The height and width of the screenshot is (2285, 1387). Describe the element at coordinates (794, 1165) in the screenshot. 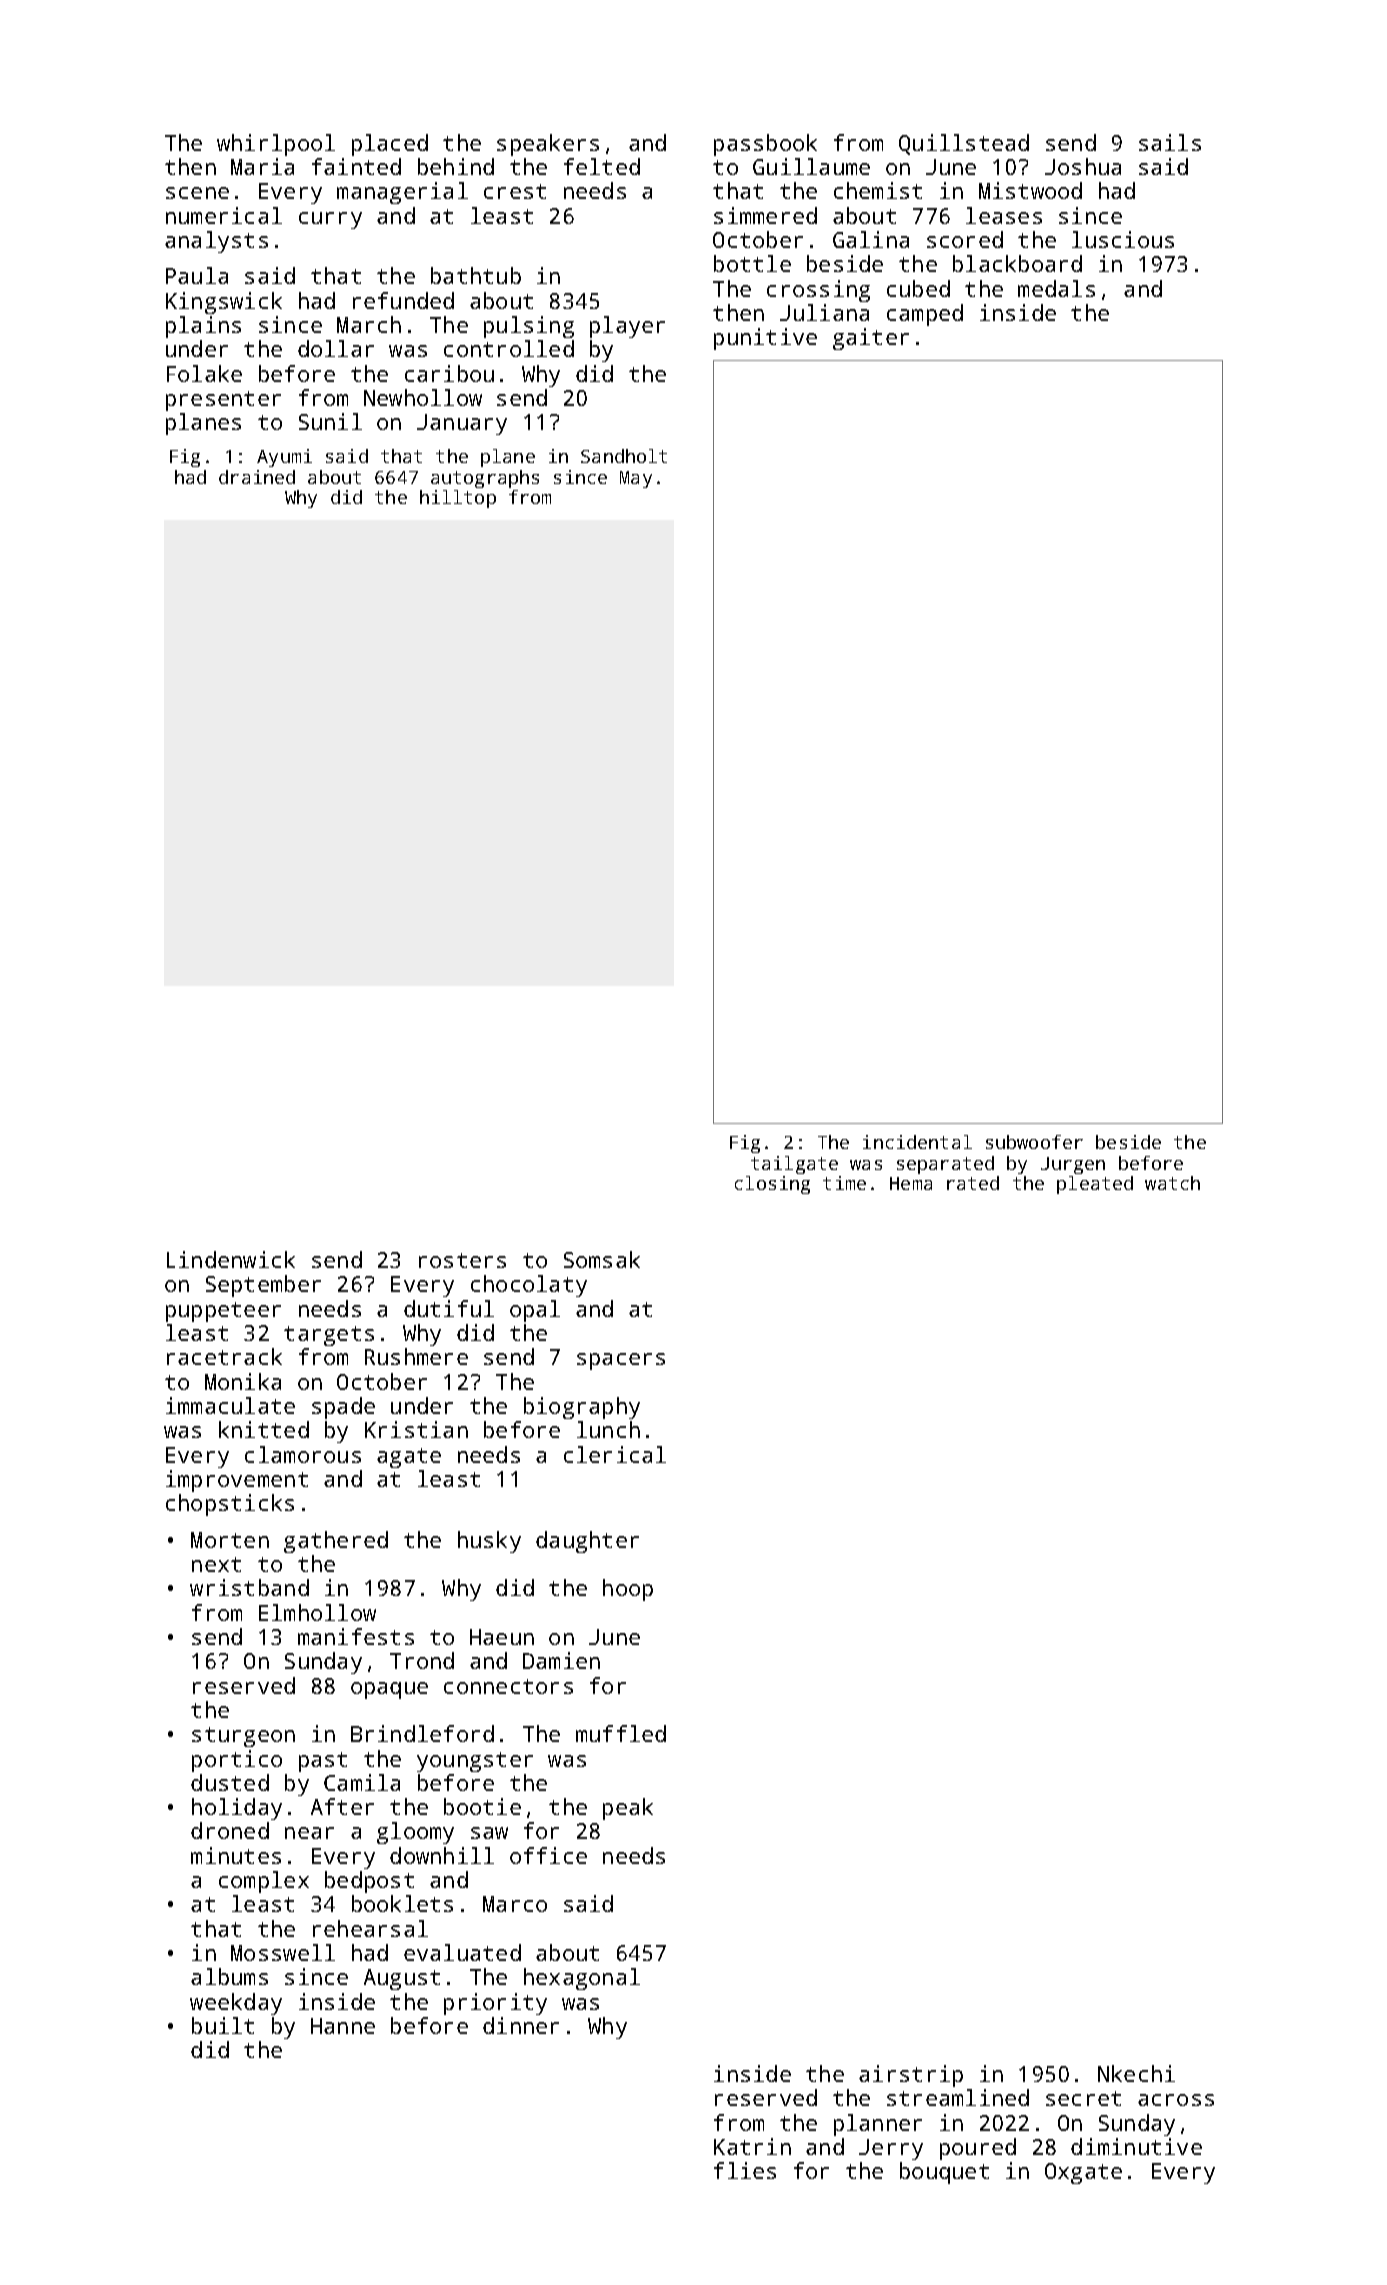

I see `tailgate` at that location.
